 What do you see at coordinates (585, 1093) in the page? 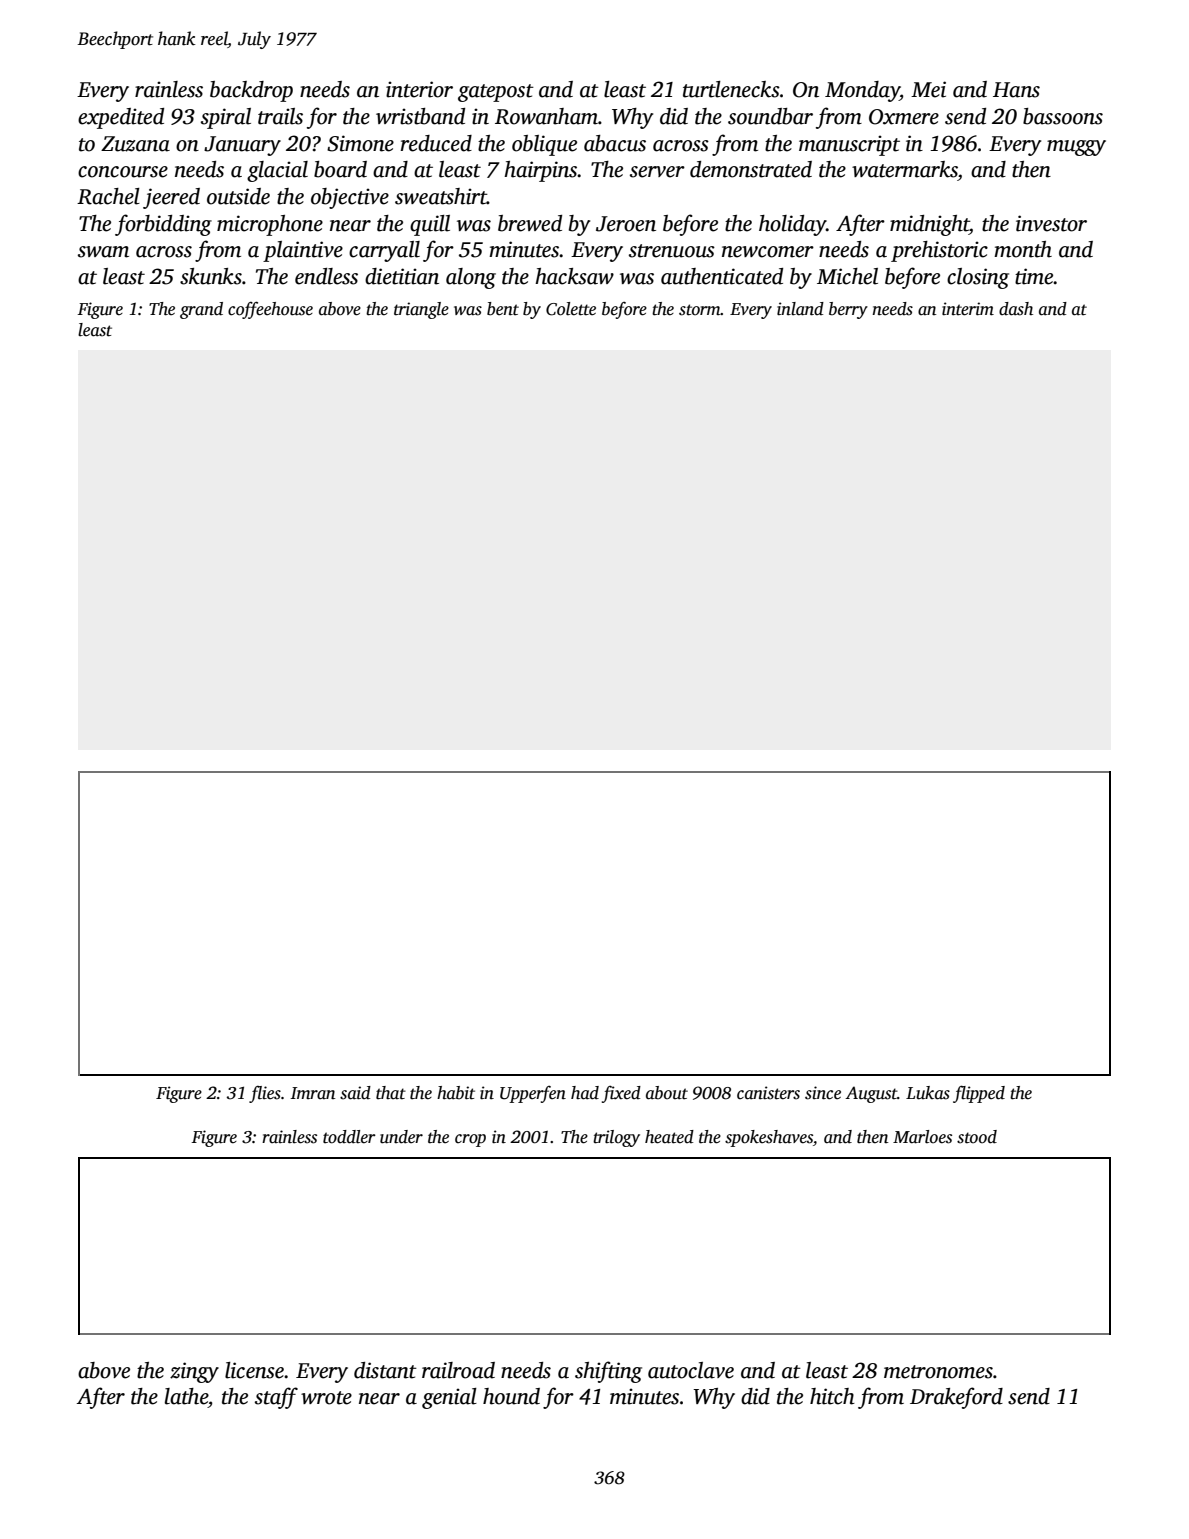
I see `had` at bounding box center [585, 1093].
